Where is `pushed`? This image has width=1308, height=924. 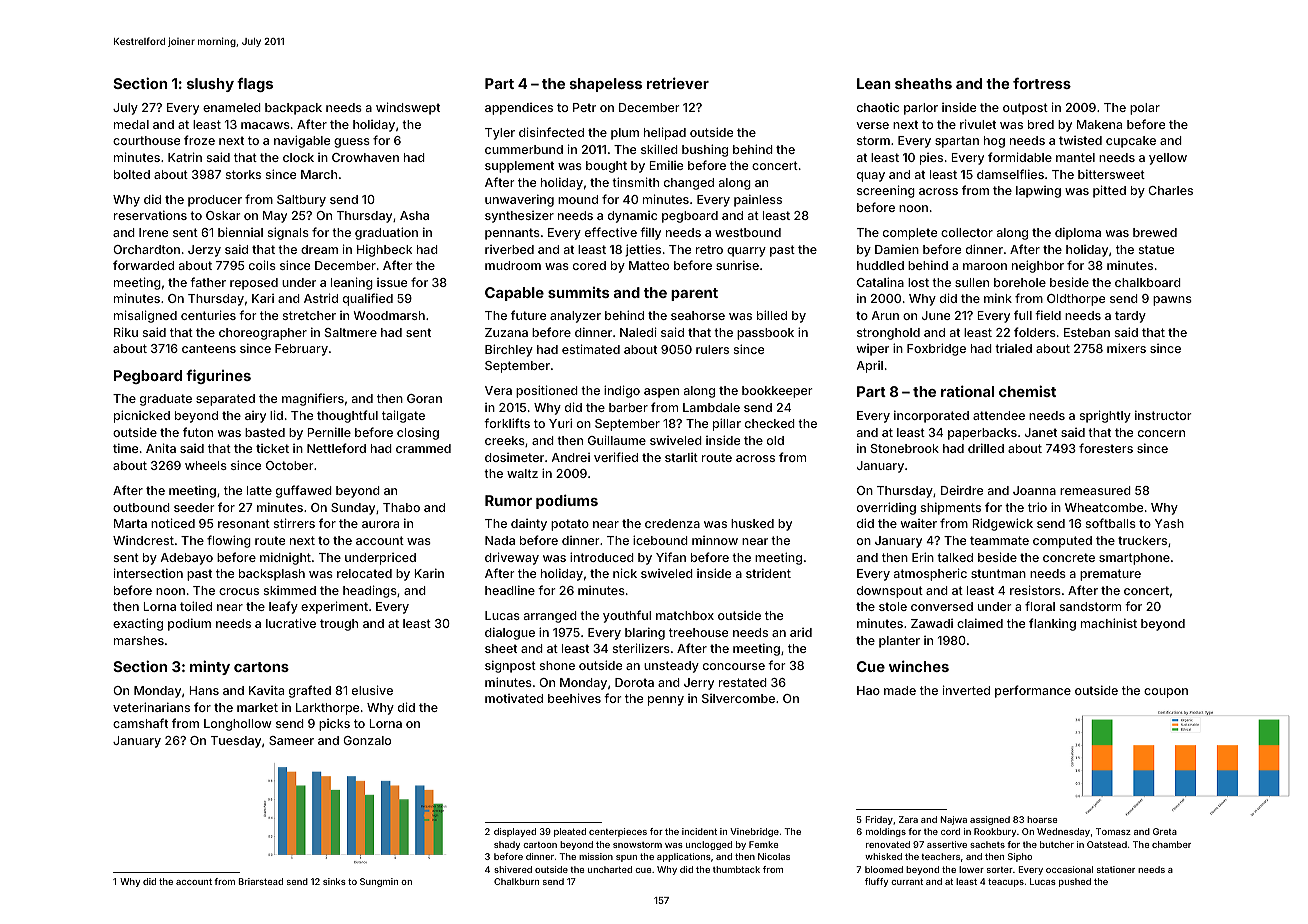 pushed is located at coordinates (1075, 882).
